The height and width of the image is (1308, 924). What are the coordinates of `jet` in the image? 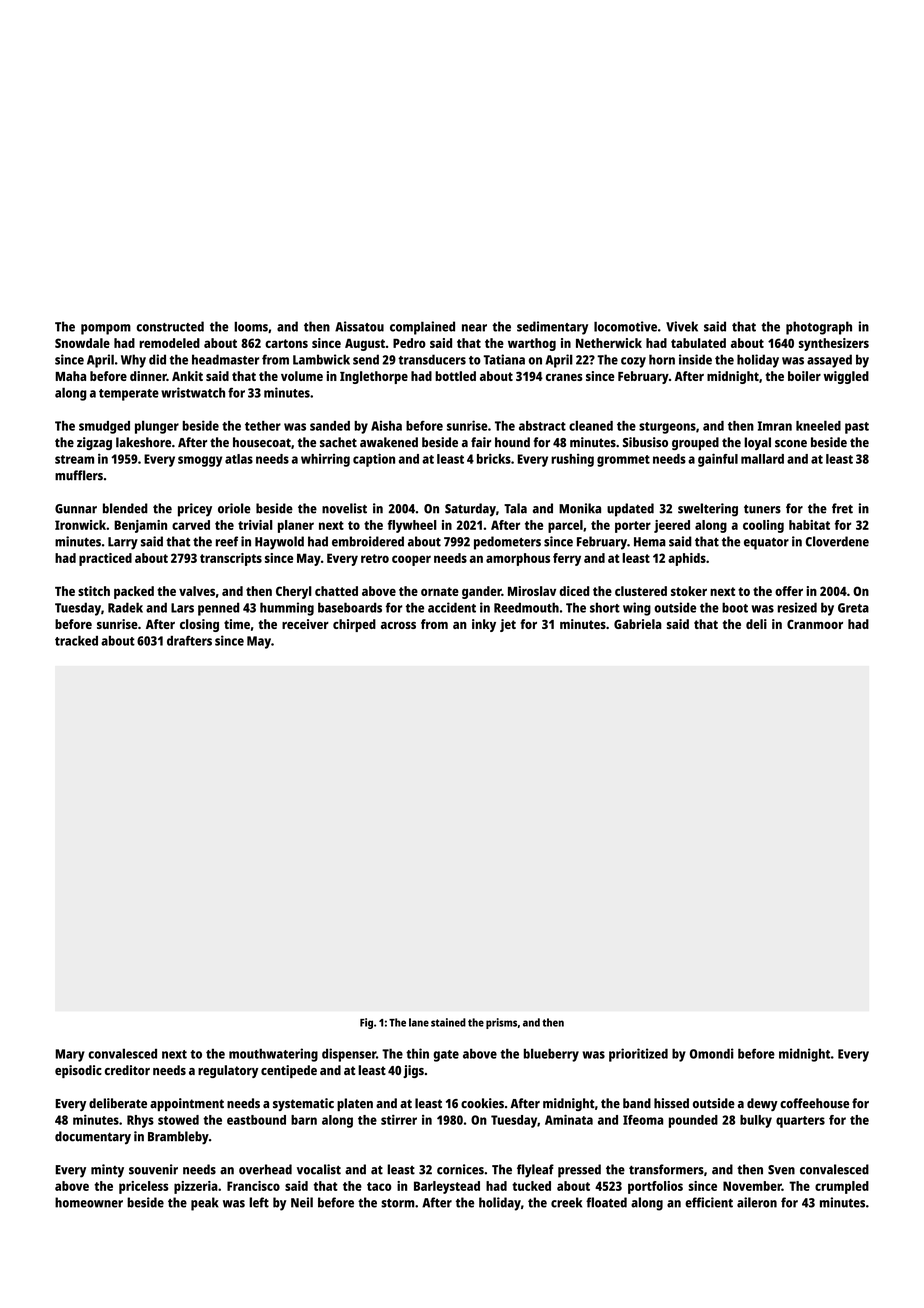 It's located at (508, 625).
